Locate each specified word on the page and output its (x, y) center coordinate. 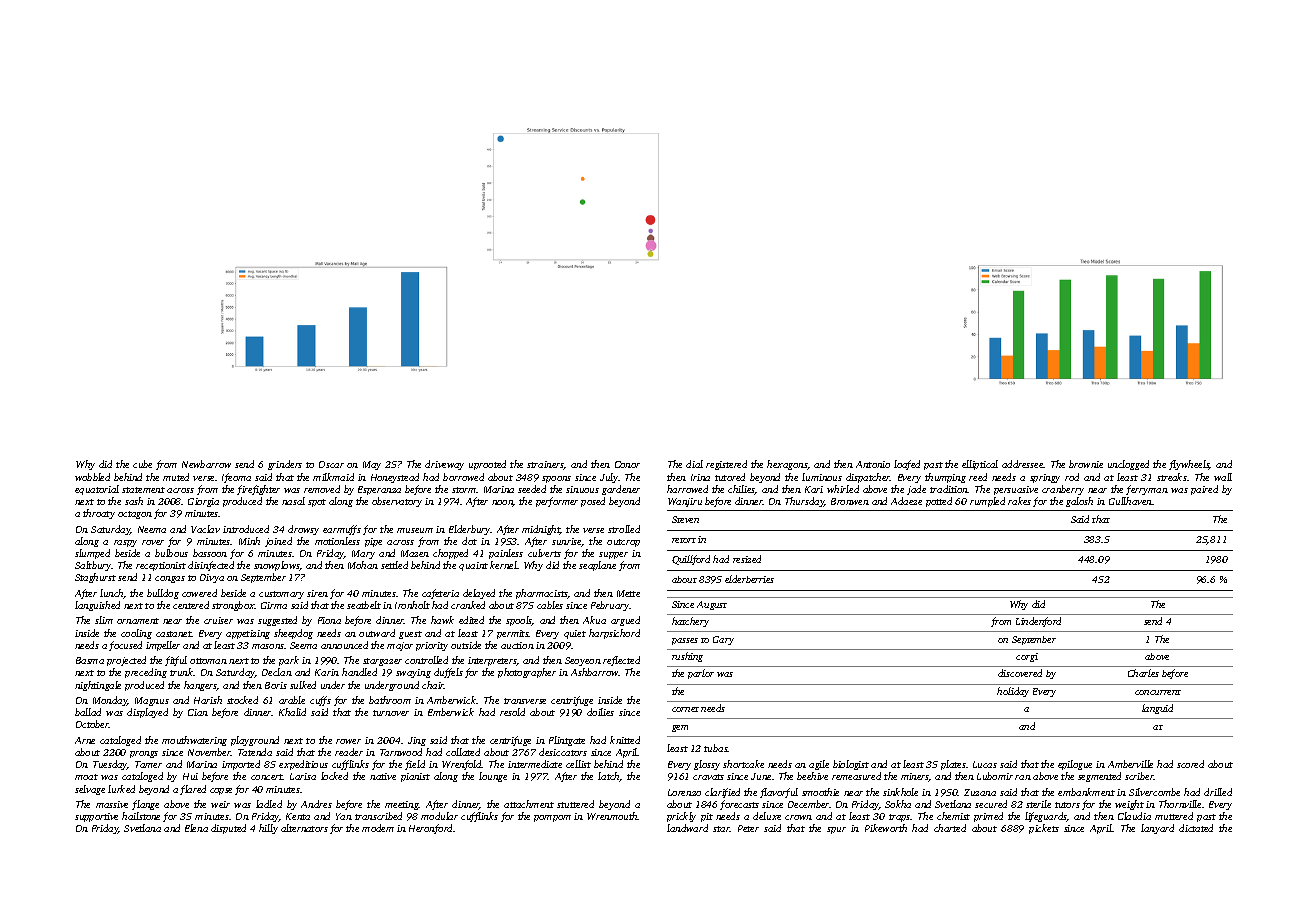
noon (502, 503)
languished (97, 606)
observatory (397, 502)
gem (680, 728)
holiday (1013, 692)
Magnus (152, 701)
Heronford (431, 829)
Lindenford (1038, 622)
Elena (196, 828)
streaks (1172, 477)
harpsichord (614, 634)
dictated (1196, 828)
